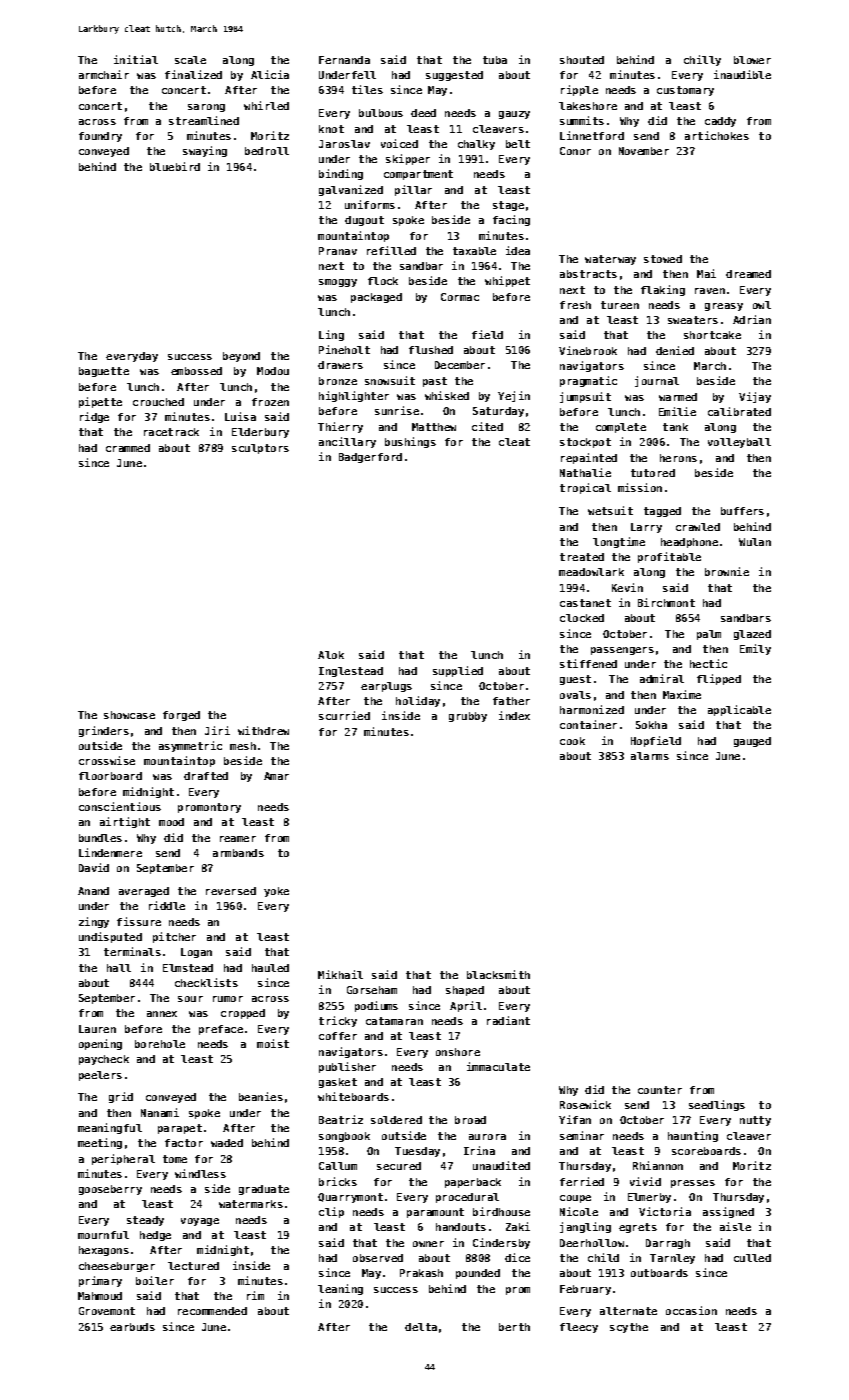  Describe the element at coordinates (103, 1235) in the screenshot. I see `mournful` at that location.
